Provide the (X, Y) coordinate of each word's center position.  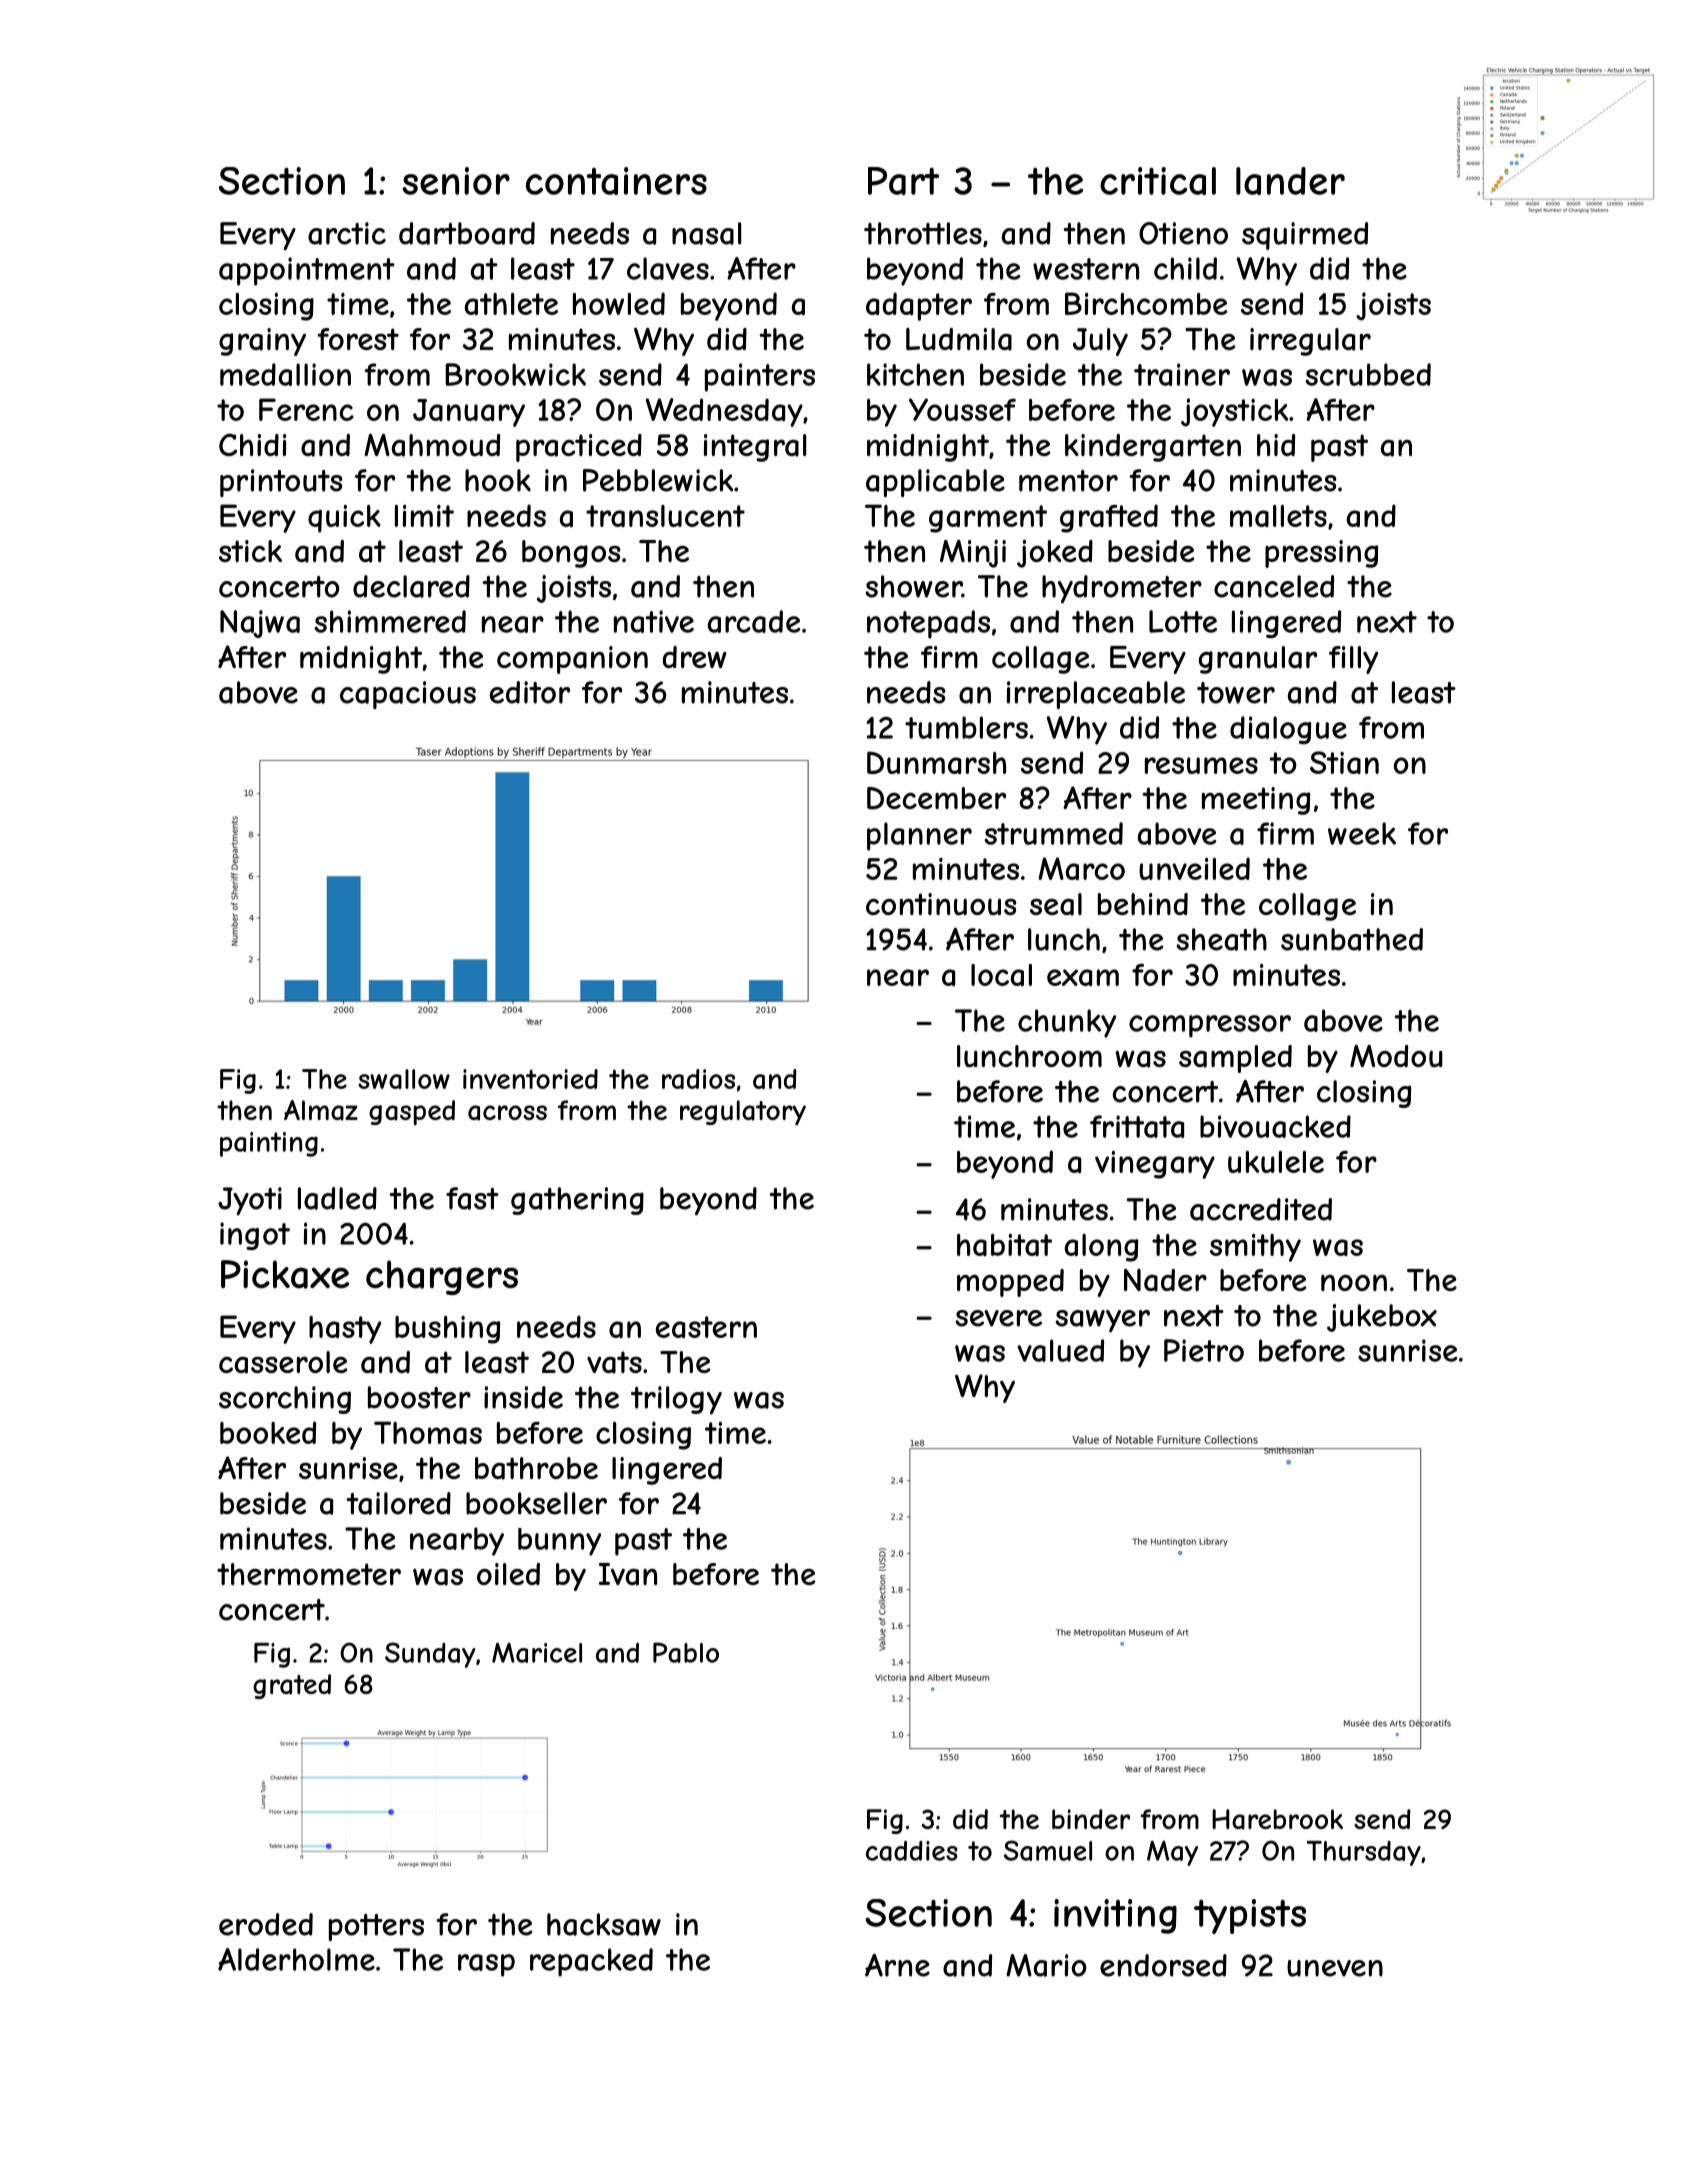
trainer (1182, 374)
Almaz (321, 1110)
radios (698, 1079)
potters (376, 1927)
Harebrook (1277, 1819)
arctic (347, 233)
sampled (1235, 1059)
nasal (706, 233)
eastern (706, 1327)
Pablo (686, 1652)
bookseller (536, 1503)
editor (530, 692)
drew (695, 657)
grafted (1109, 518)
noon (1354, 1283)
